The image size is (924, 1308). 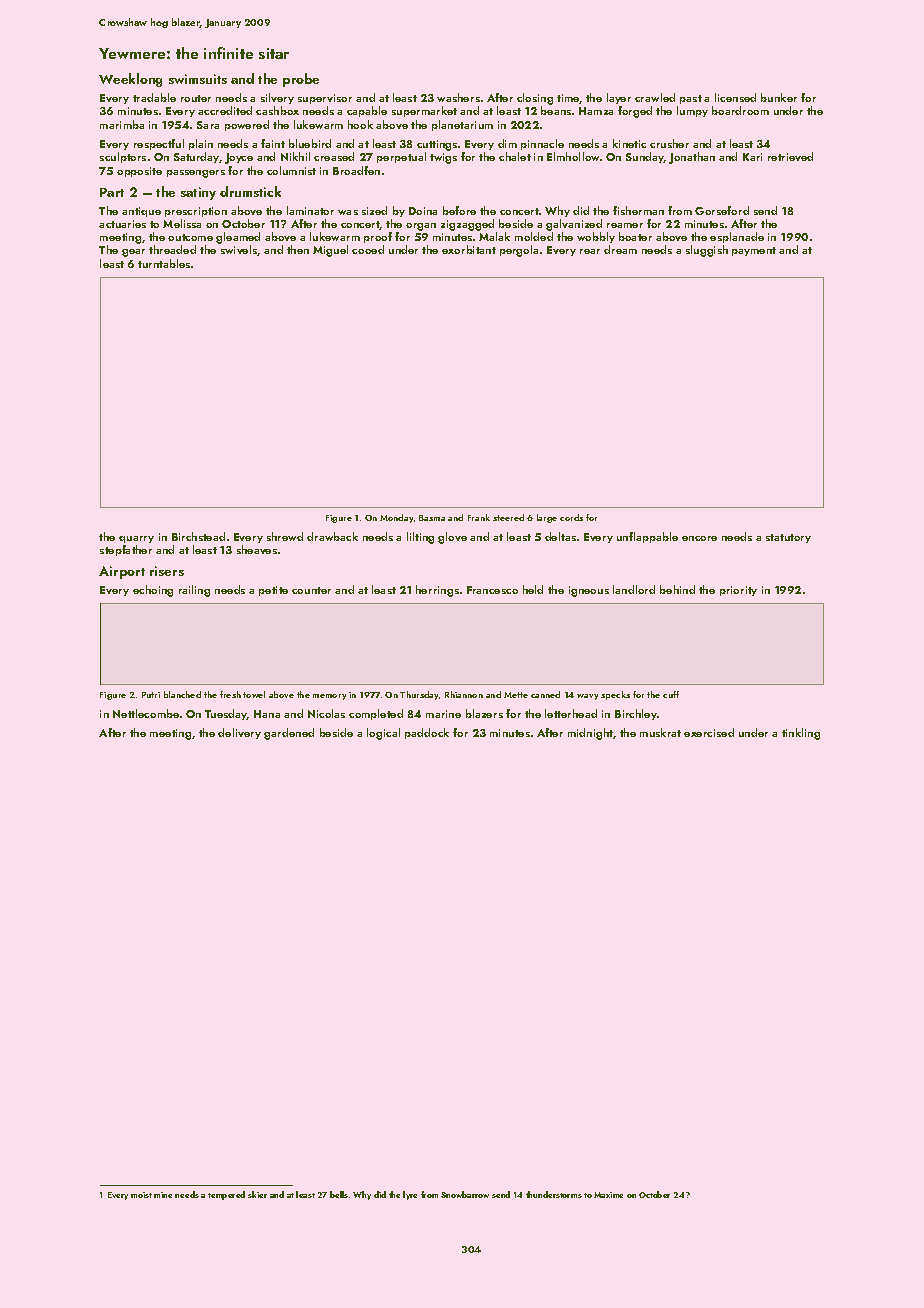 What do you see at coordinates (608, 1195) in the image?
I see `Maxime` at bounding box center [608, 1195].
